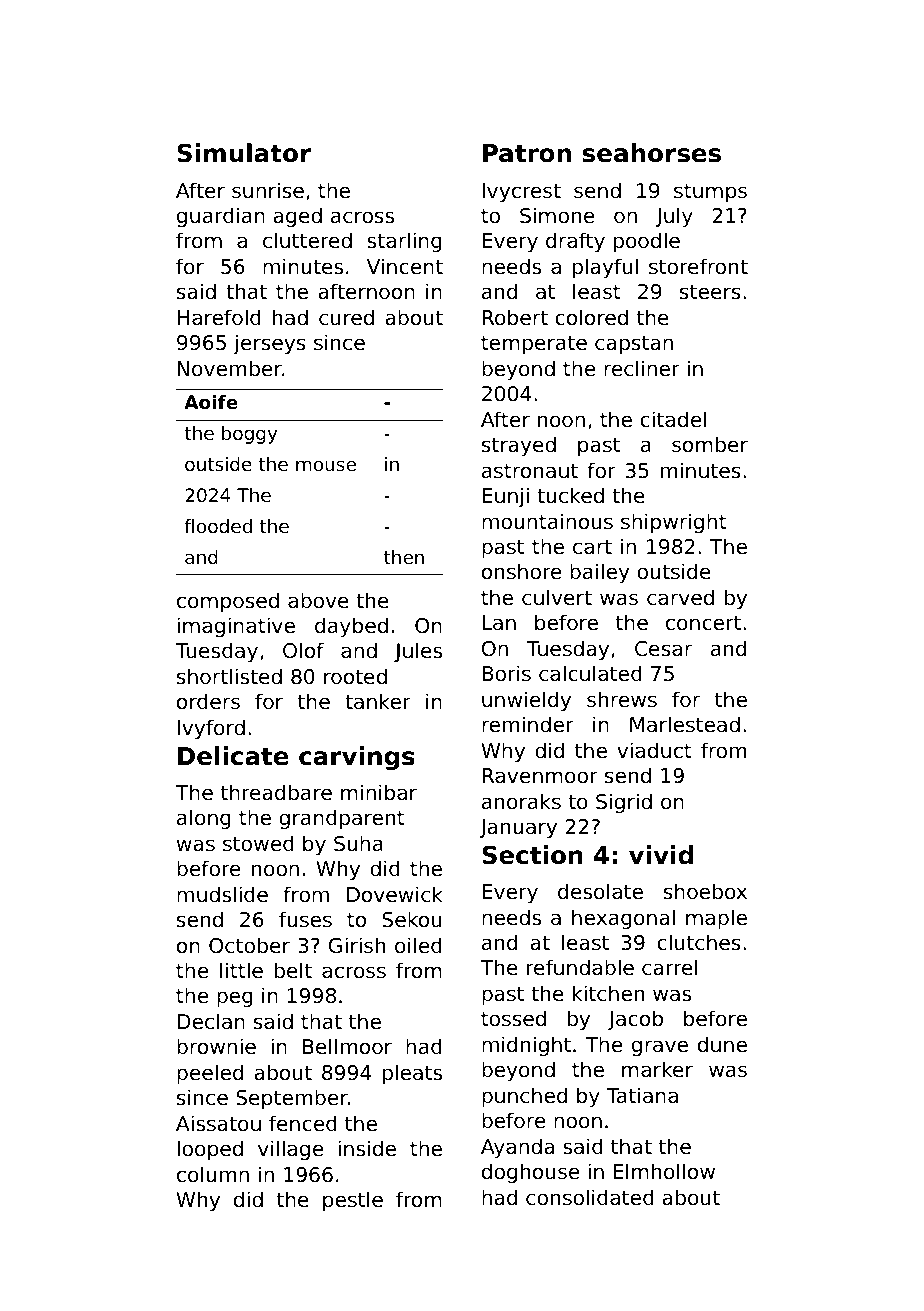 This screenshot has height=1311, width=924. I want to click on pleats, so click(412, 1074).
